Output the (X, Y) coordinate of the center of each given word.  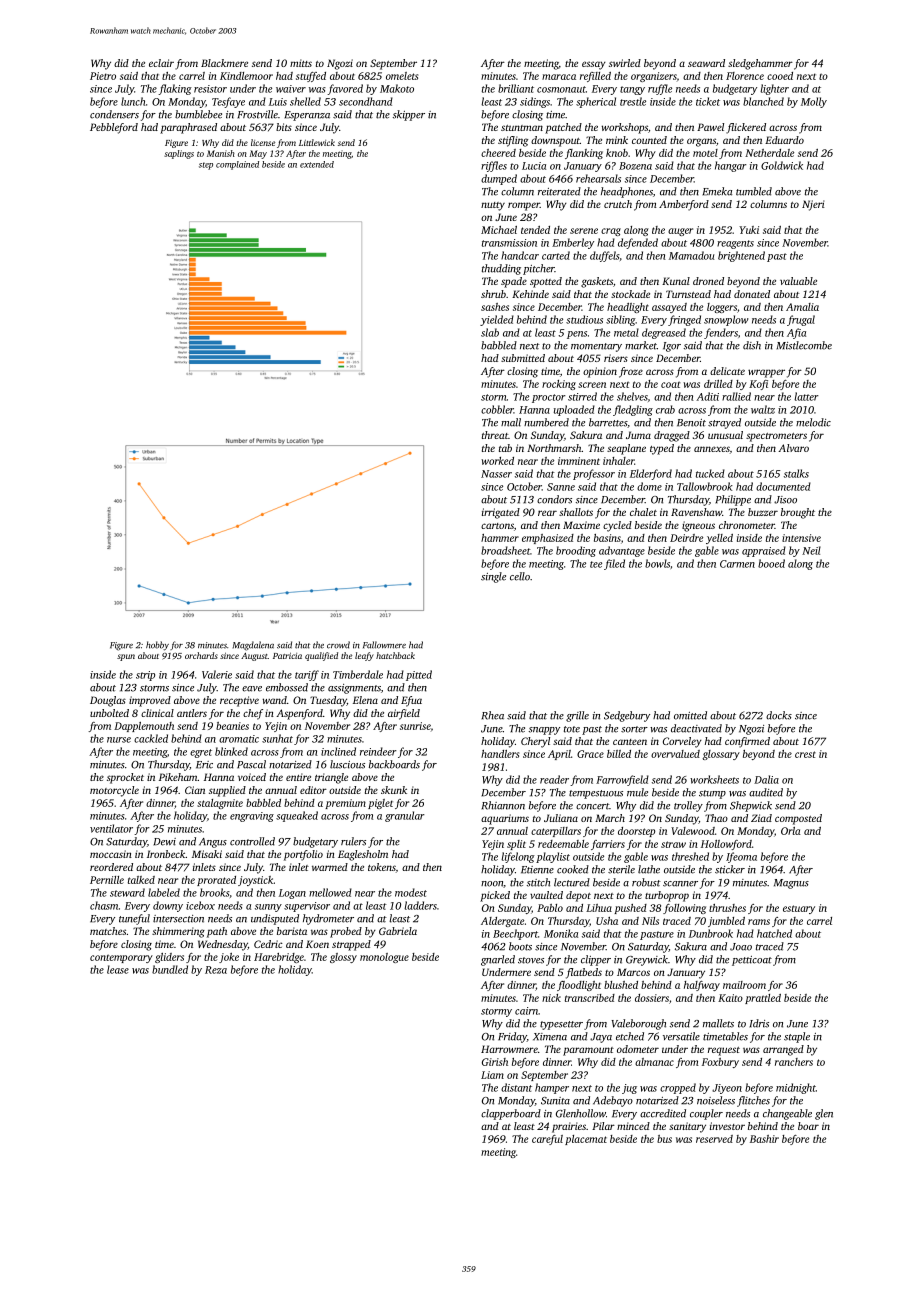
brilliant (516, 88)
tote (572, 729)
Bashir (764, 1139)
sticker (730, 869)
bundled (170, 969)
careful (547, 1140)
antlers (192, 713)
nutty (493, 206)
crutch (618, 204)
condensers (114, 114)
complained (237, 165)
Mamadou (691, 255)
